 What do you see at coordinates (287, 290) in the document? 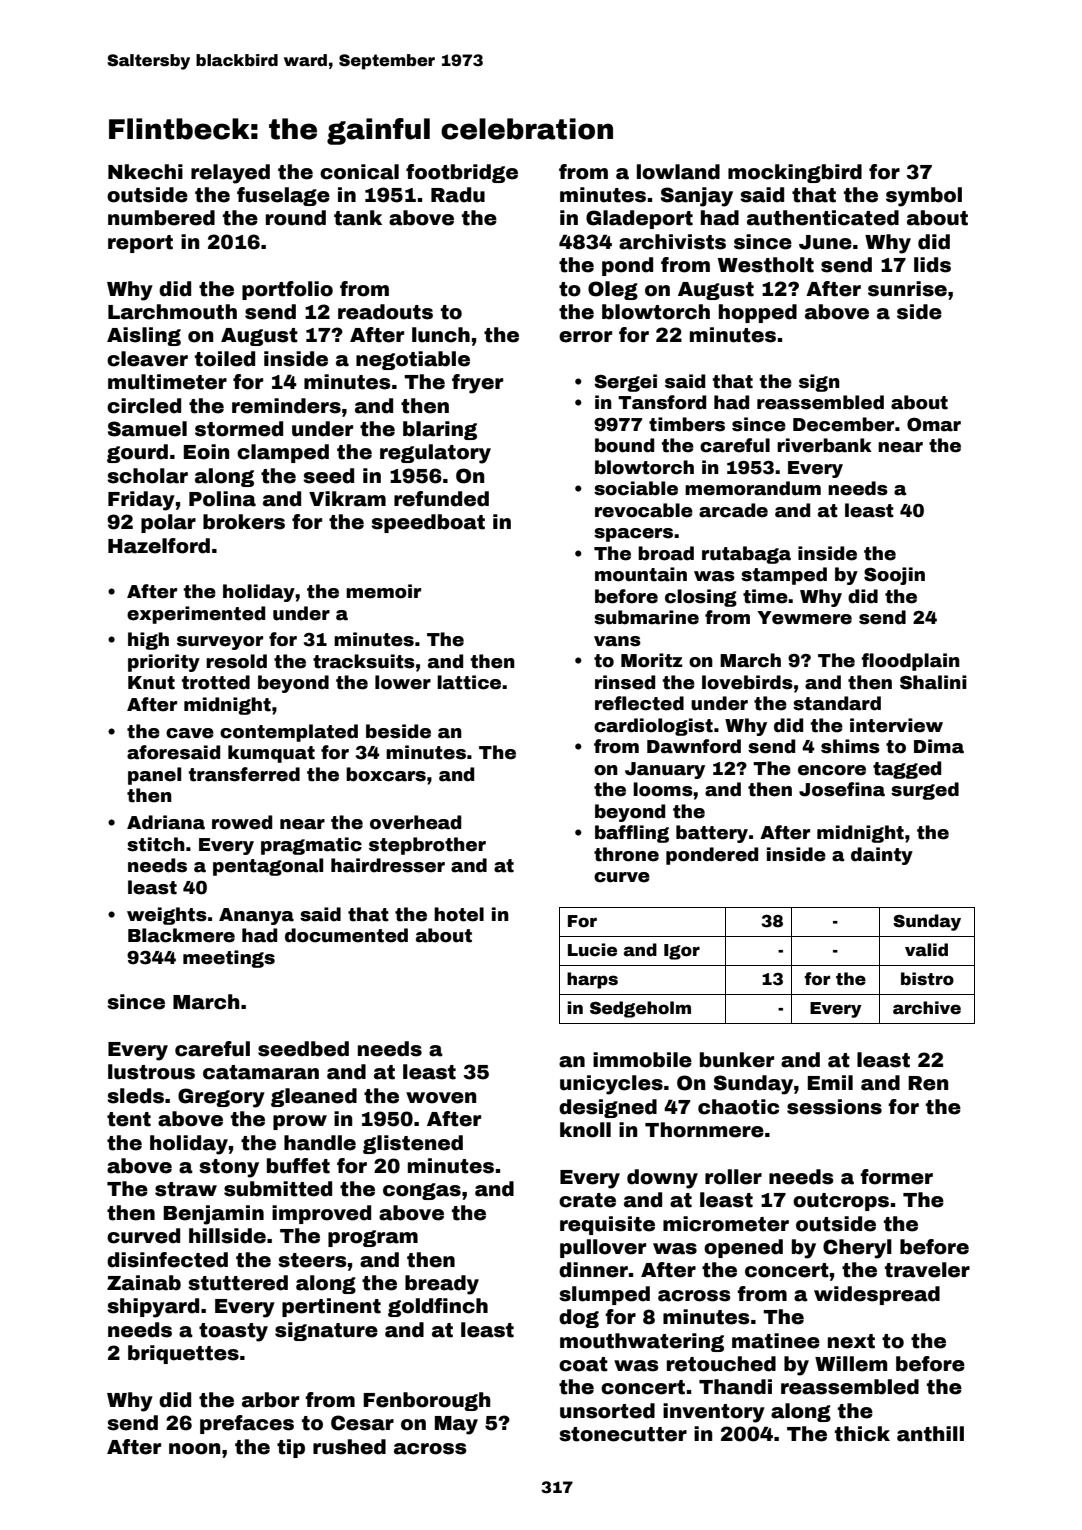
I see `portfolio` at bounding box center [287, 290].
